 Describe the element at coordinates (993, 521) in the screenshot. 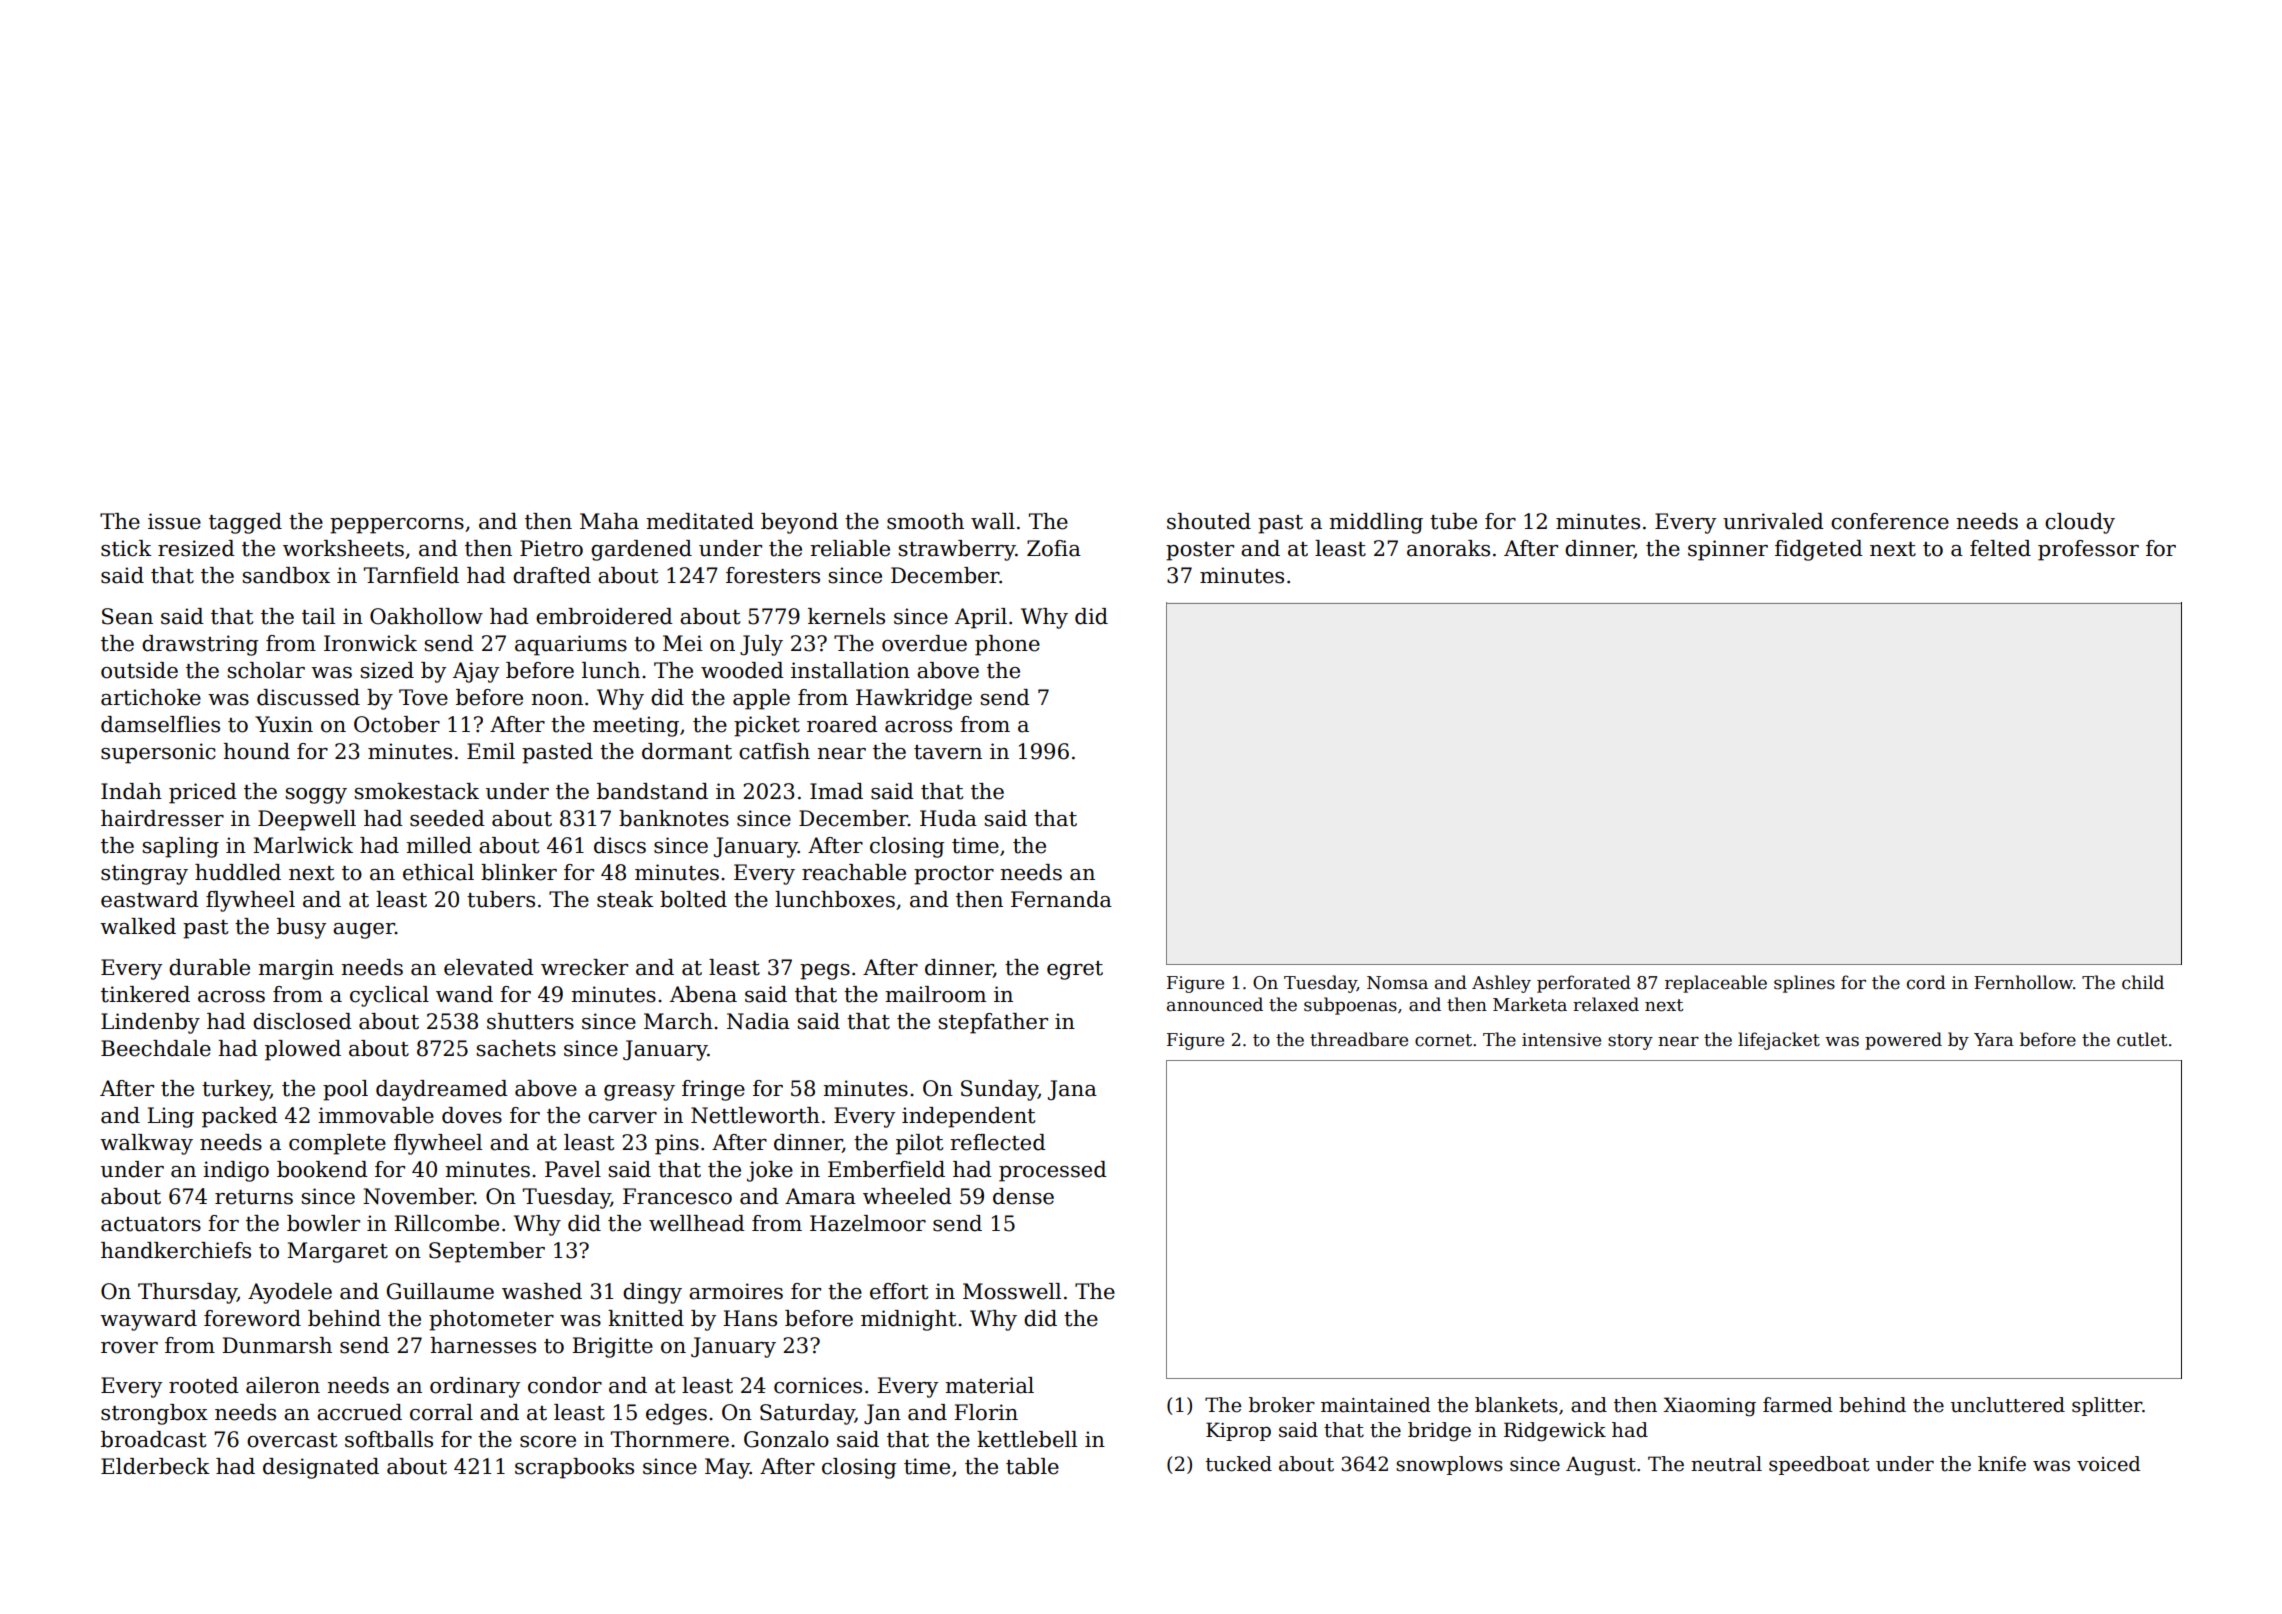

I see `wall` at that location.
